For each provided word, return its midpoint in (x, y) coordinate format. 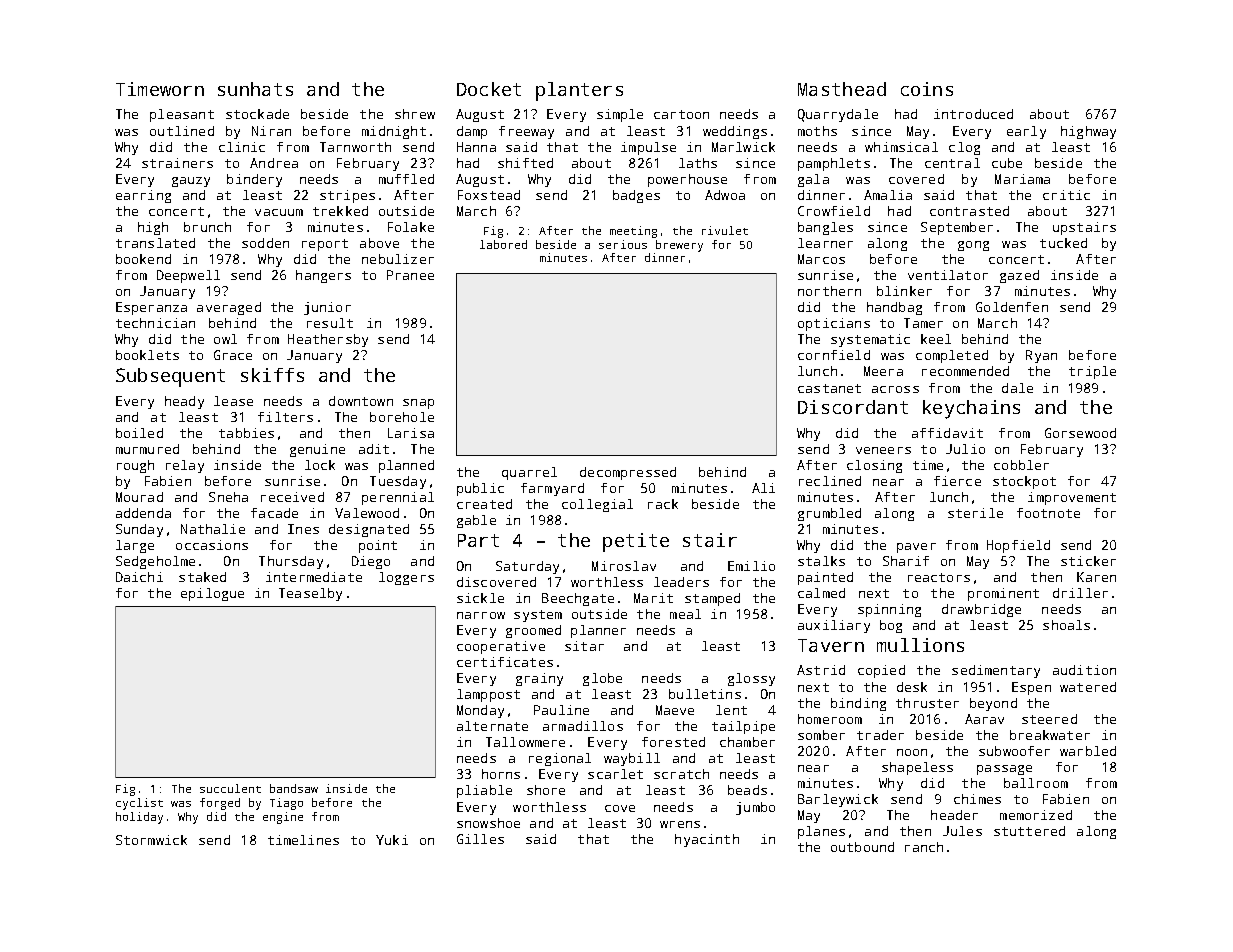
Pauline (561, 710)
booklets (147, 355)
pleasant (182, 115)
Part (478, 540)
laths (698, 163)
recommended (965, 371)
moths (817, 131)
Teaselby (310, 594)
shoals (1066, 625)
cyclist (139, 804)
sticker (1088, 561)
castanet (829, 388)
